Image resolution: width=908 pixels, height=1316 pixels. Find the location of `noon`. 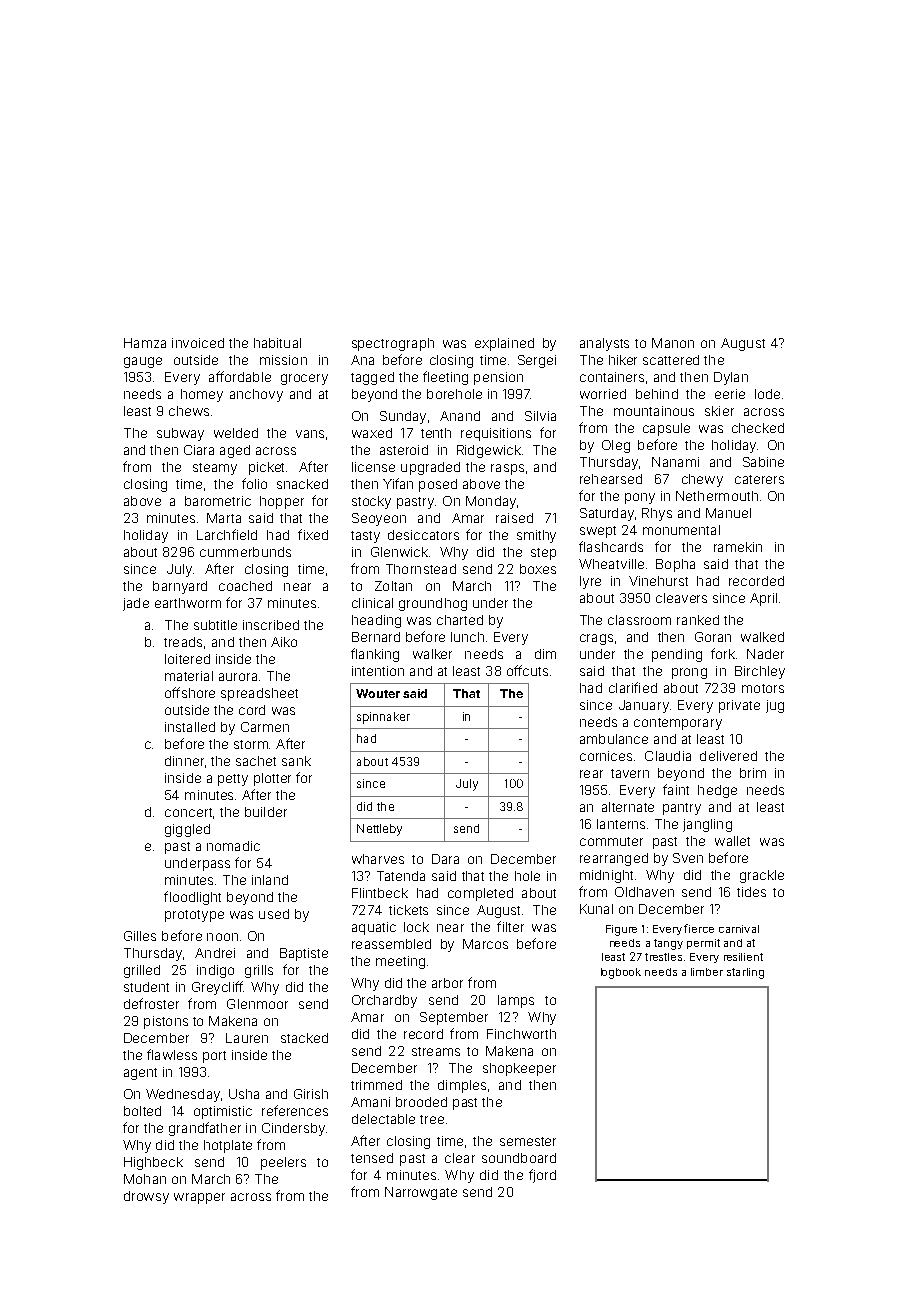

noon is located at coordinates (222, 937).
